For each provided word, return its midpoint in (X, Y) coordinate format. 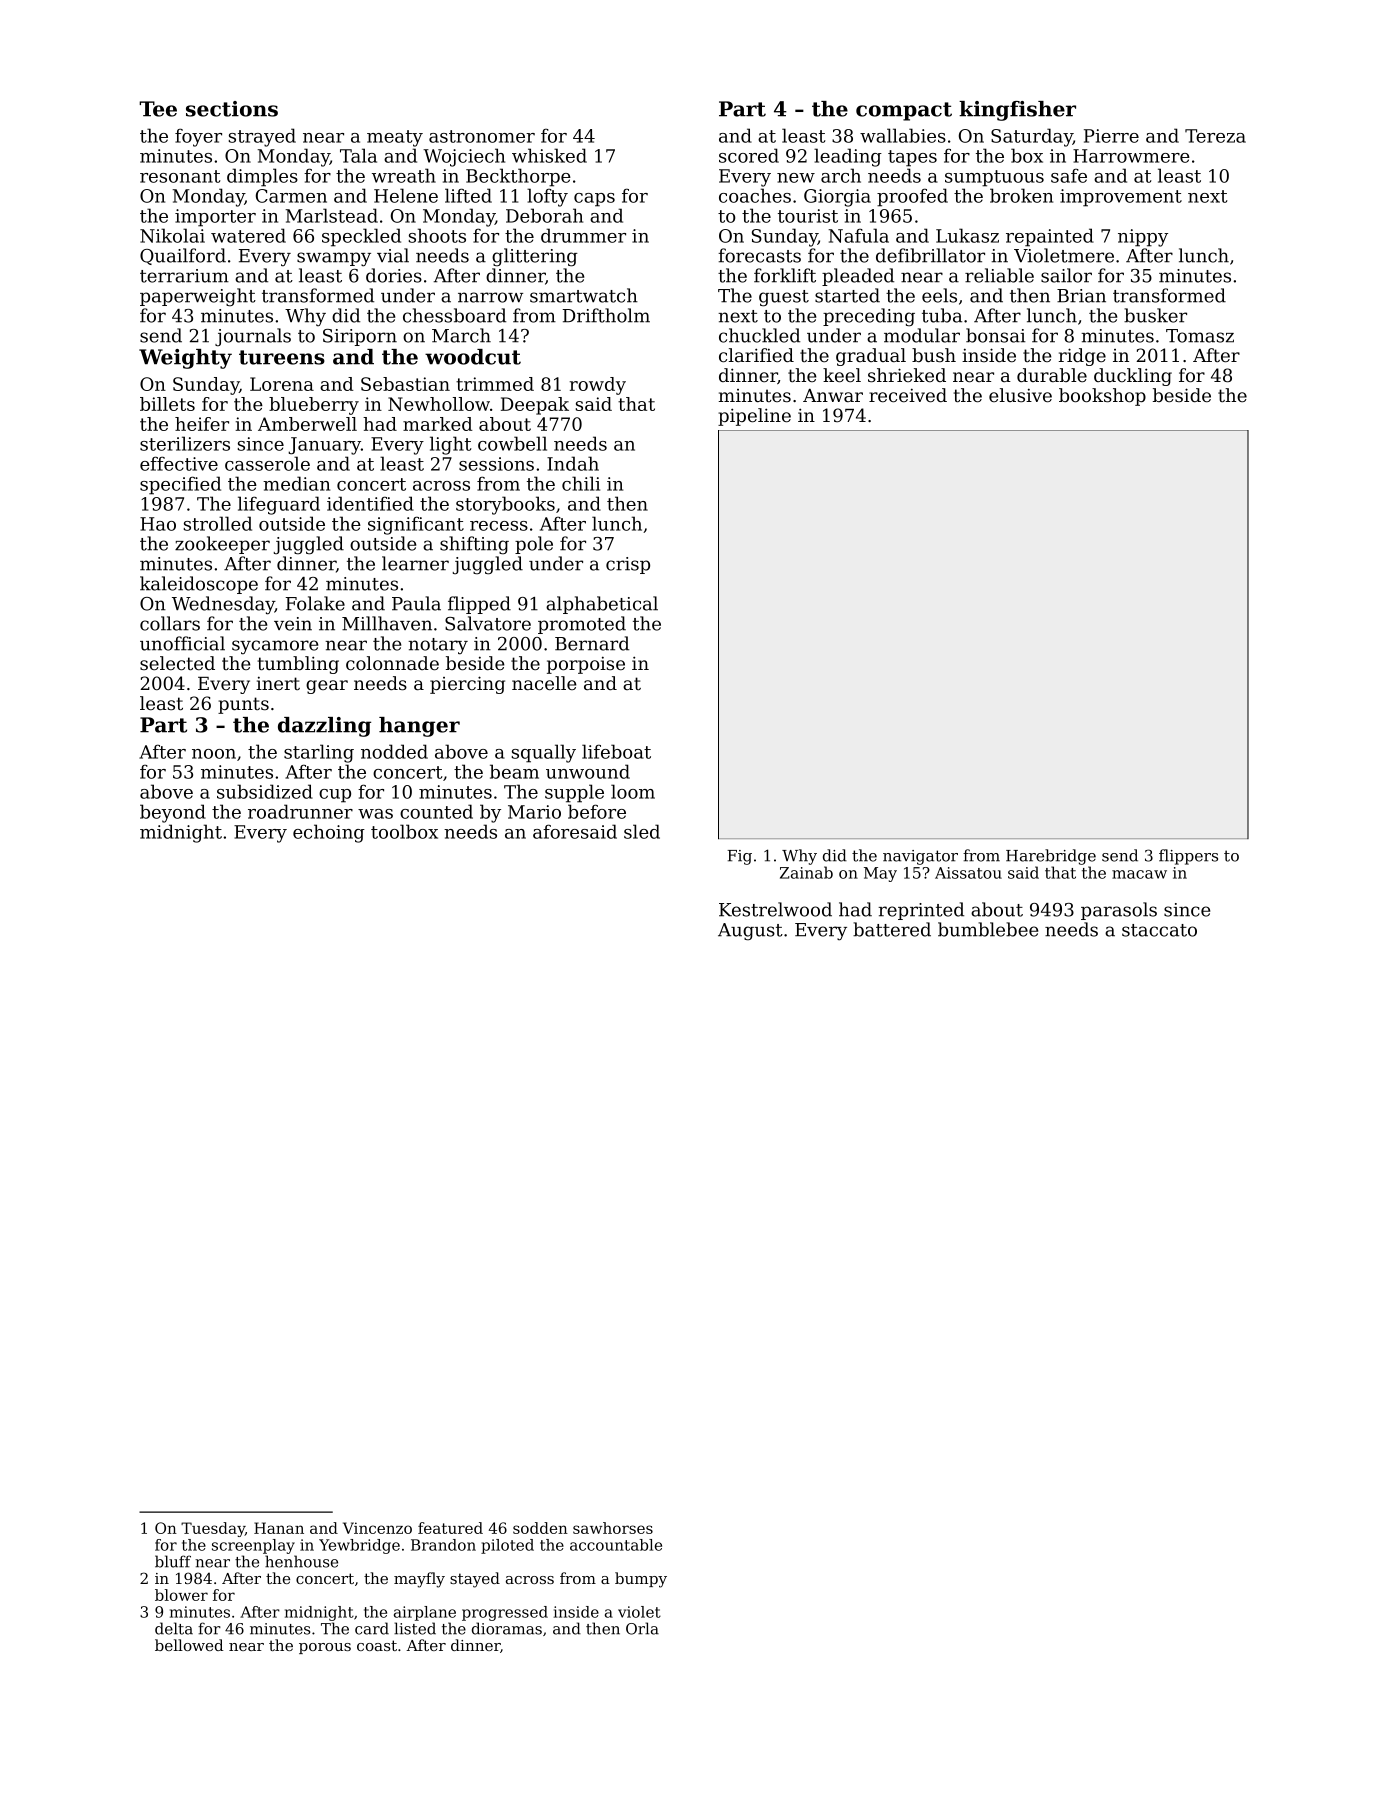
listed (415, 1628)
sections (232, 109)
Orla (642, 1628)
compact (904, 111)
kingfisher (1017, 111)
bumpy (641, 1580)
